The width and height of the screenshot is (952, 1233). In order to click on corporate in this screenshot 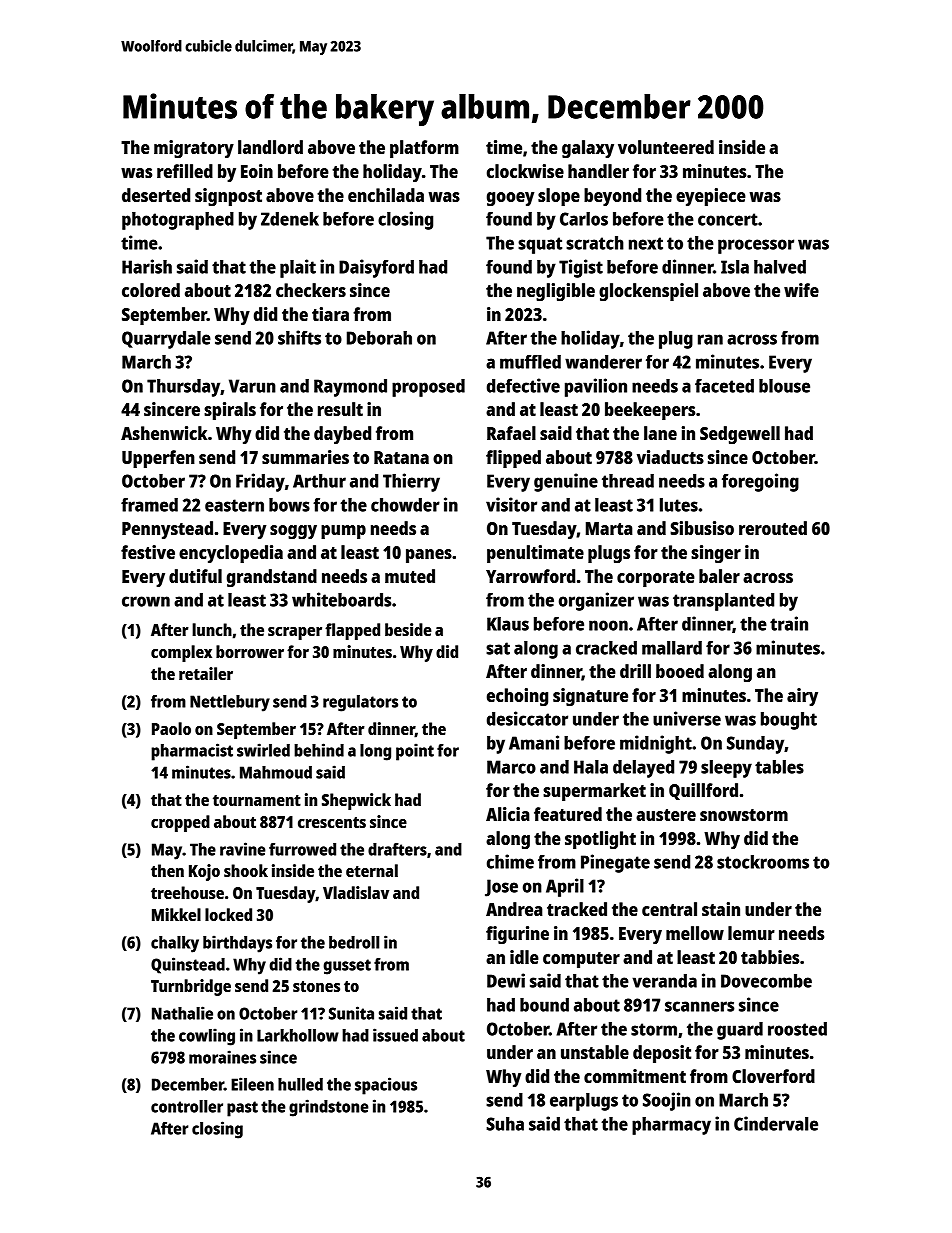, I will do `click(656, 579)`.
